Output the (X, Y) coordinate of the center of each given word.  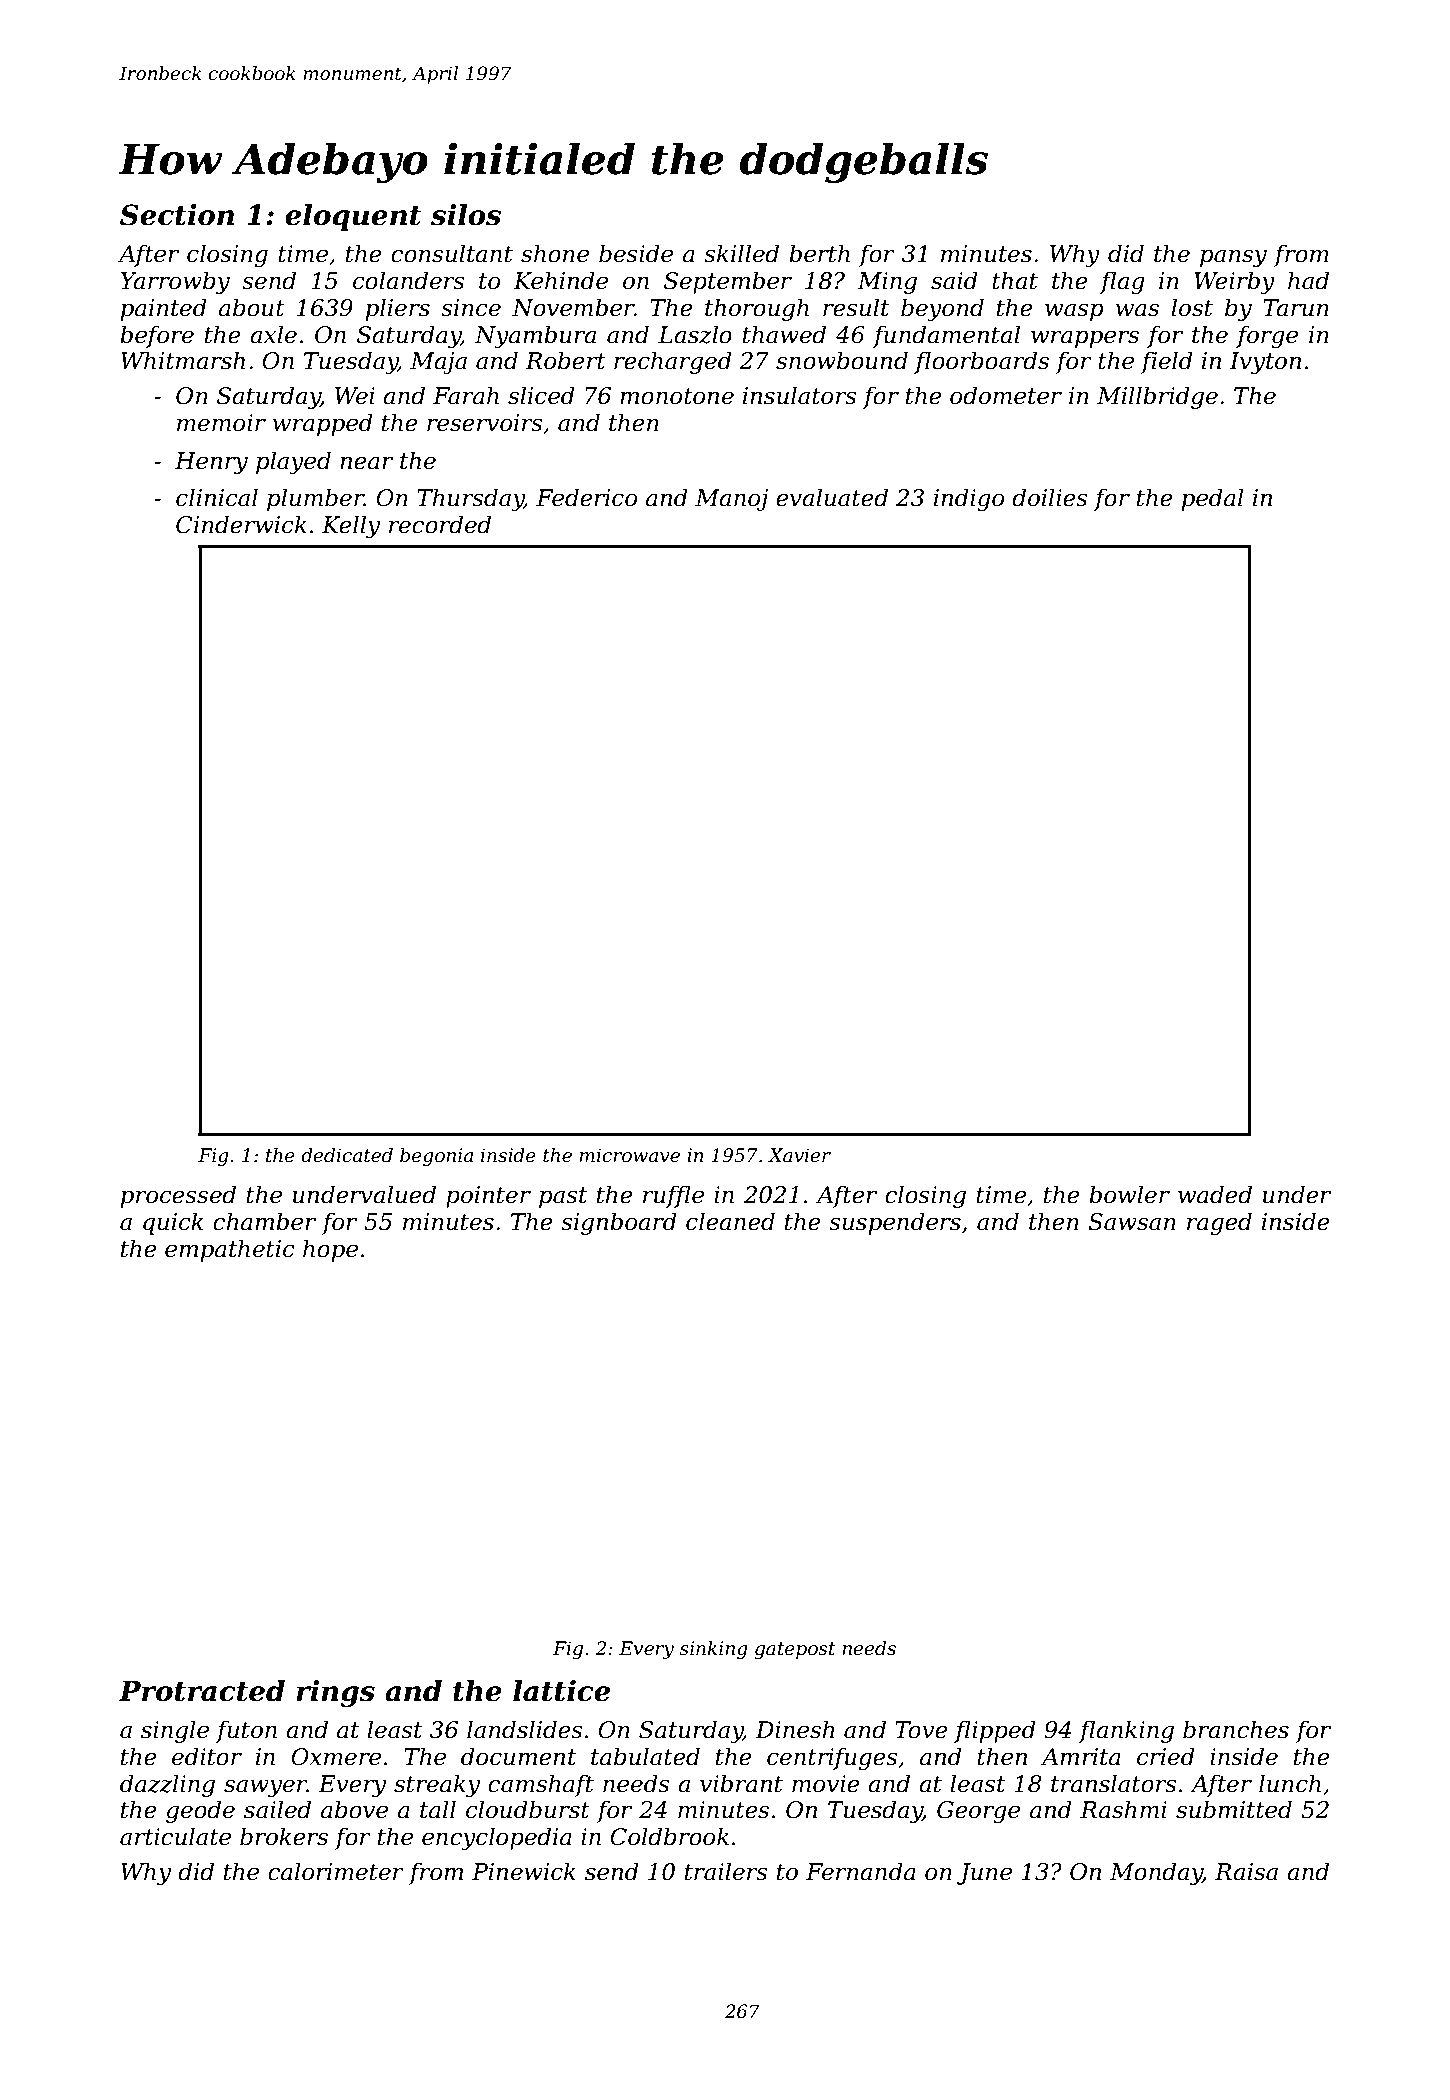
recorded (440, 524)
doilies (1050, 497)
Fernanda (861, 1871)
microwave (629, 1155)
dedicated (347, 1155)
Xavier (799, 1155)
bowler (1129, 1194)
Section (177, 215)
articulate (175, 1836)
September (728, 282)
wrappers (1085, 339)
